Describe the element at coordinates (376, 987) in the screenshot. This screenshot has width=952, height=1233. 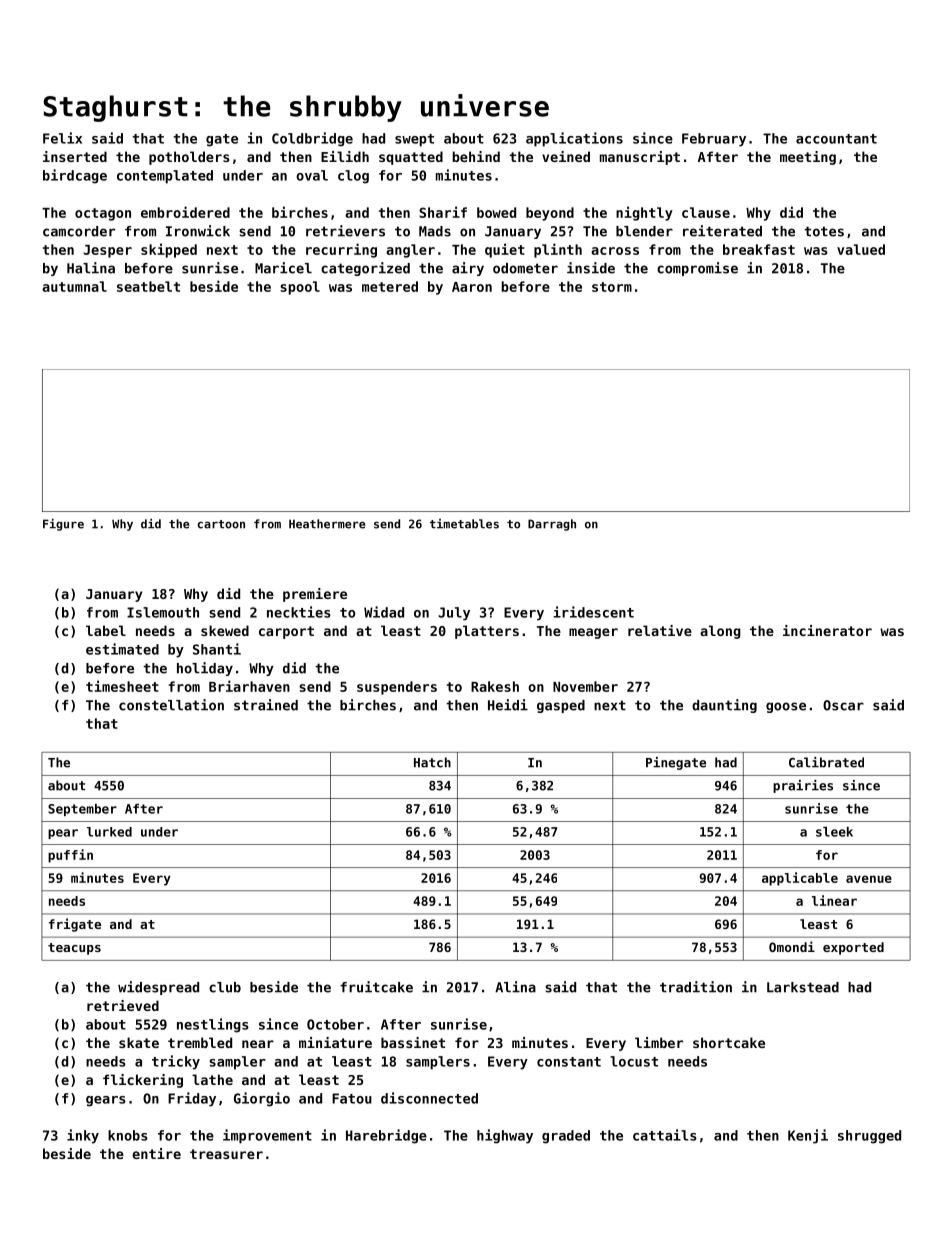
I see `fruitcake` at that location.
